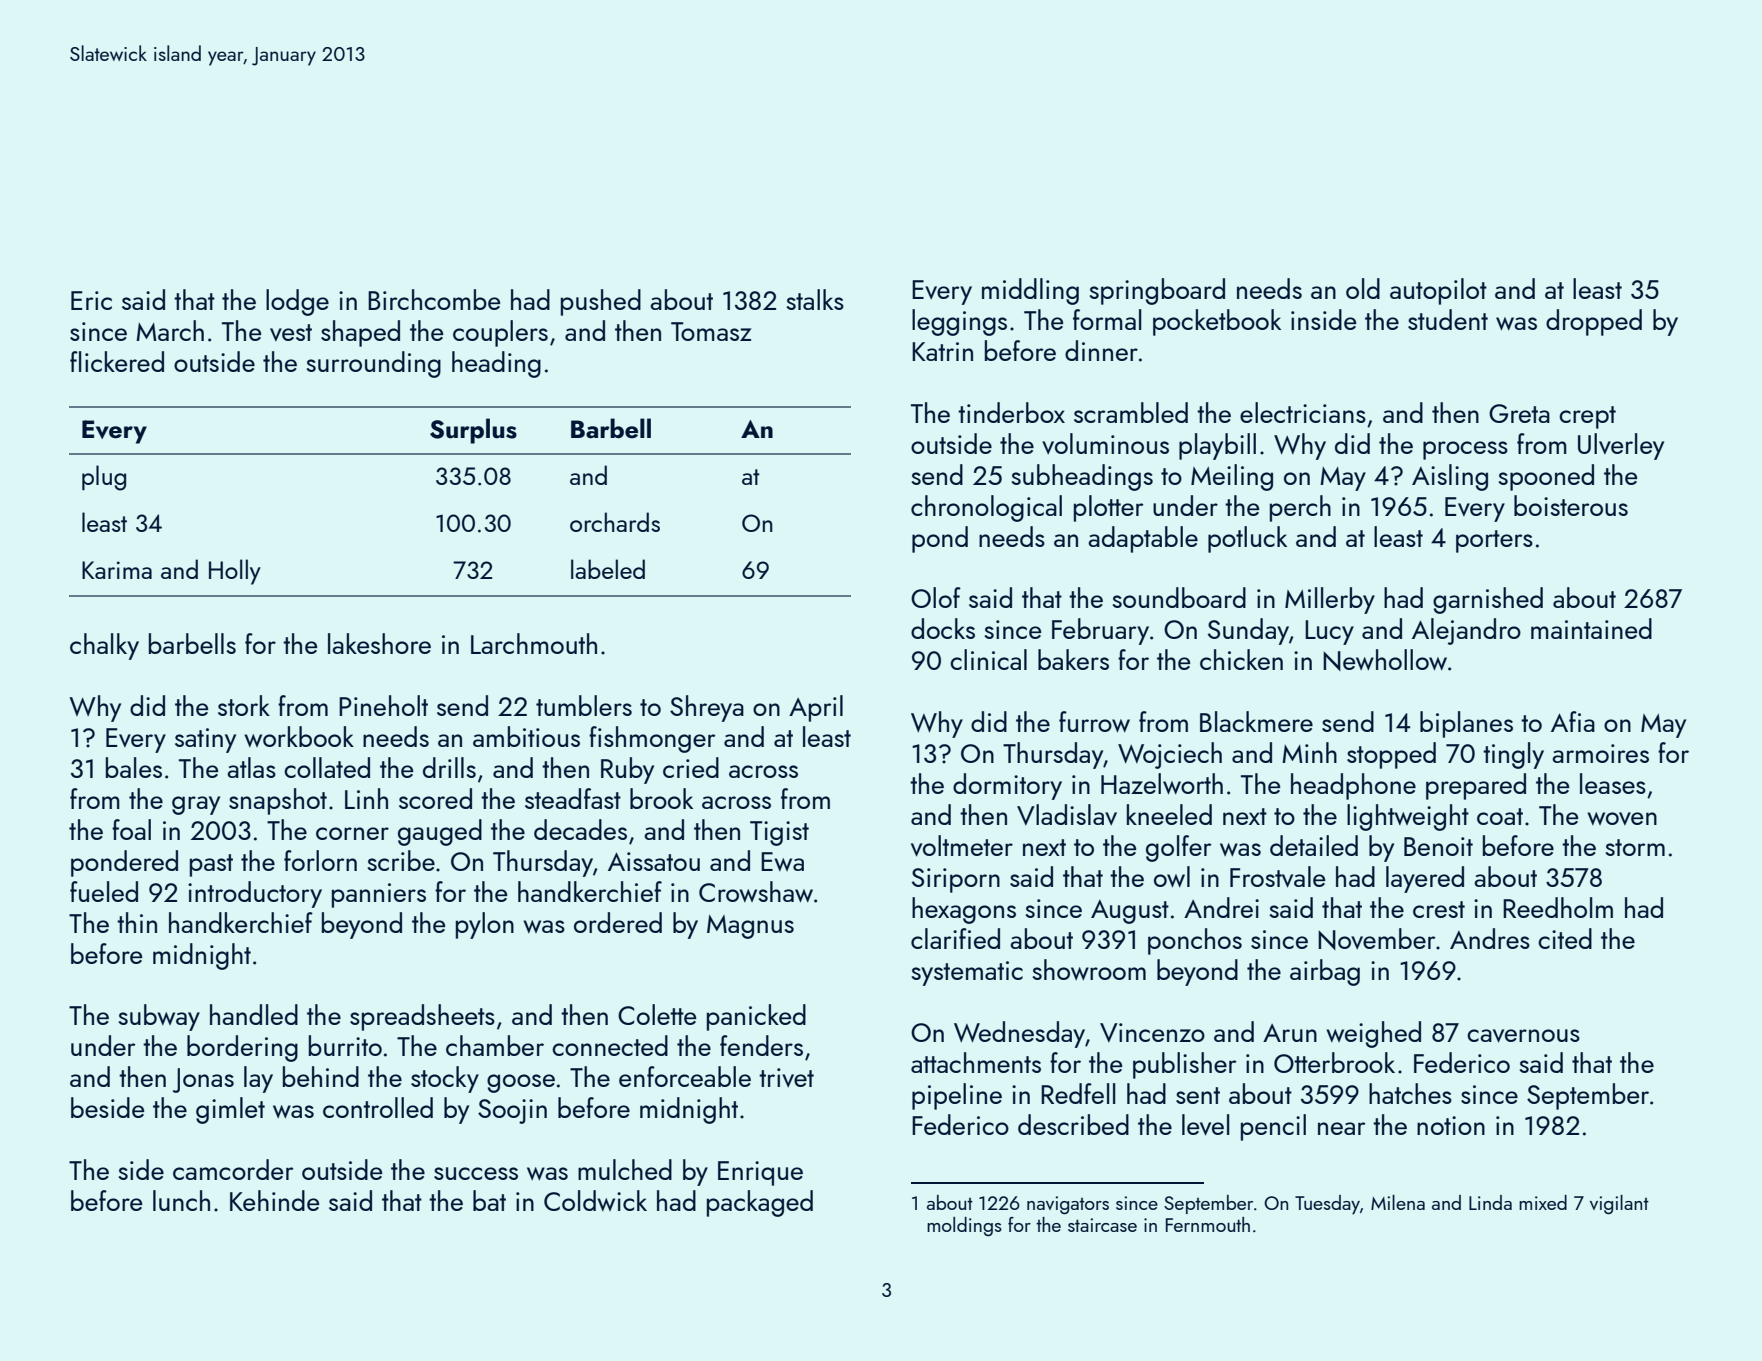 This screenshot has width=1762, height=1361. I want to click on camcorder, so click(233, 1169).
